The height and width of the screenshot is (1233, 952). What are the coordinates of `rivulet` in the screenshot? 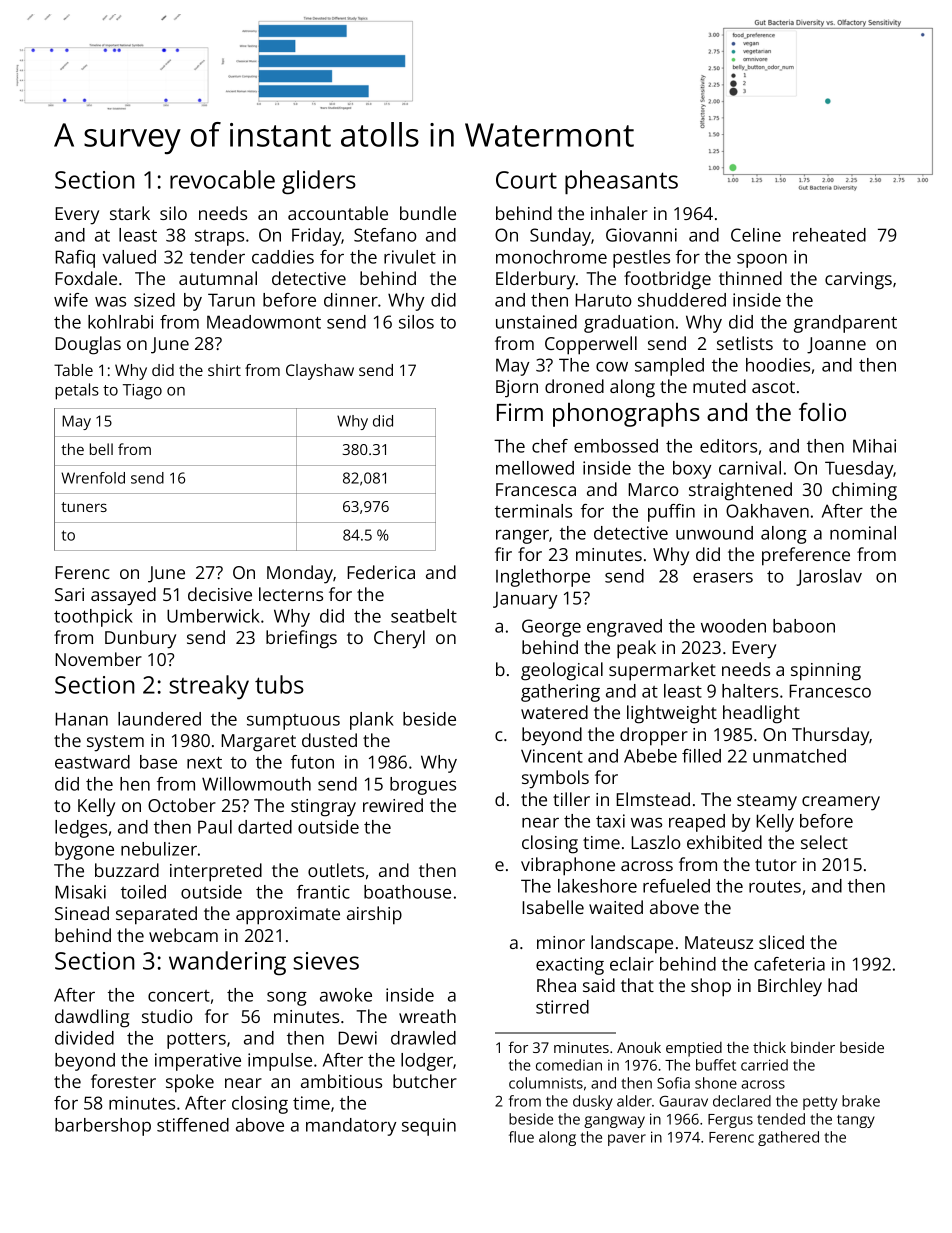 It's located at (410, 257).
